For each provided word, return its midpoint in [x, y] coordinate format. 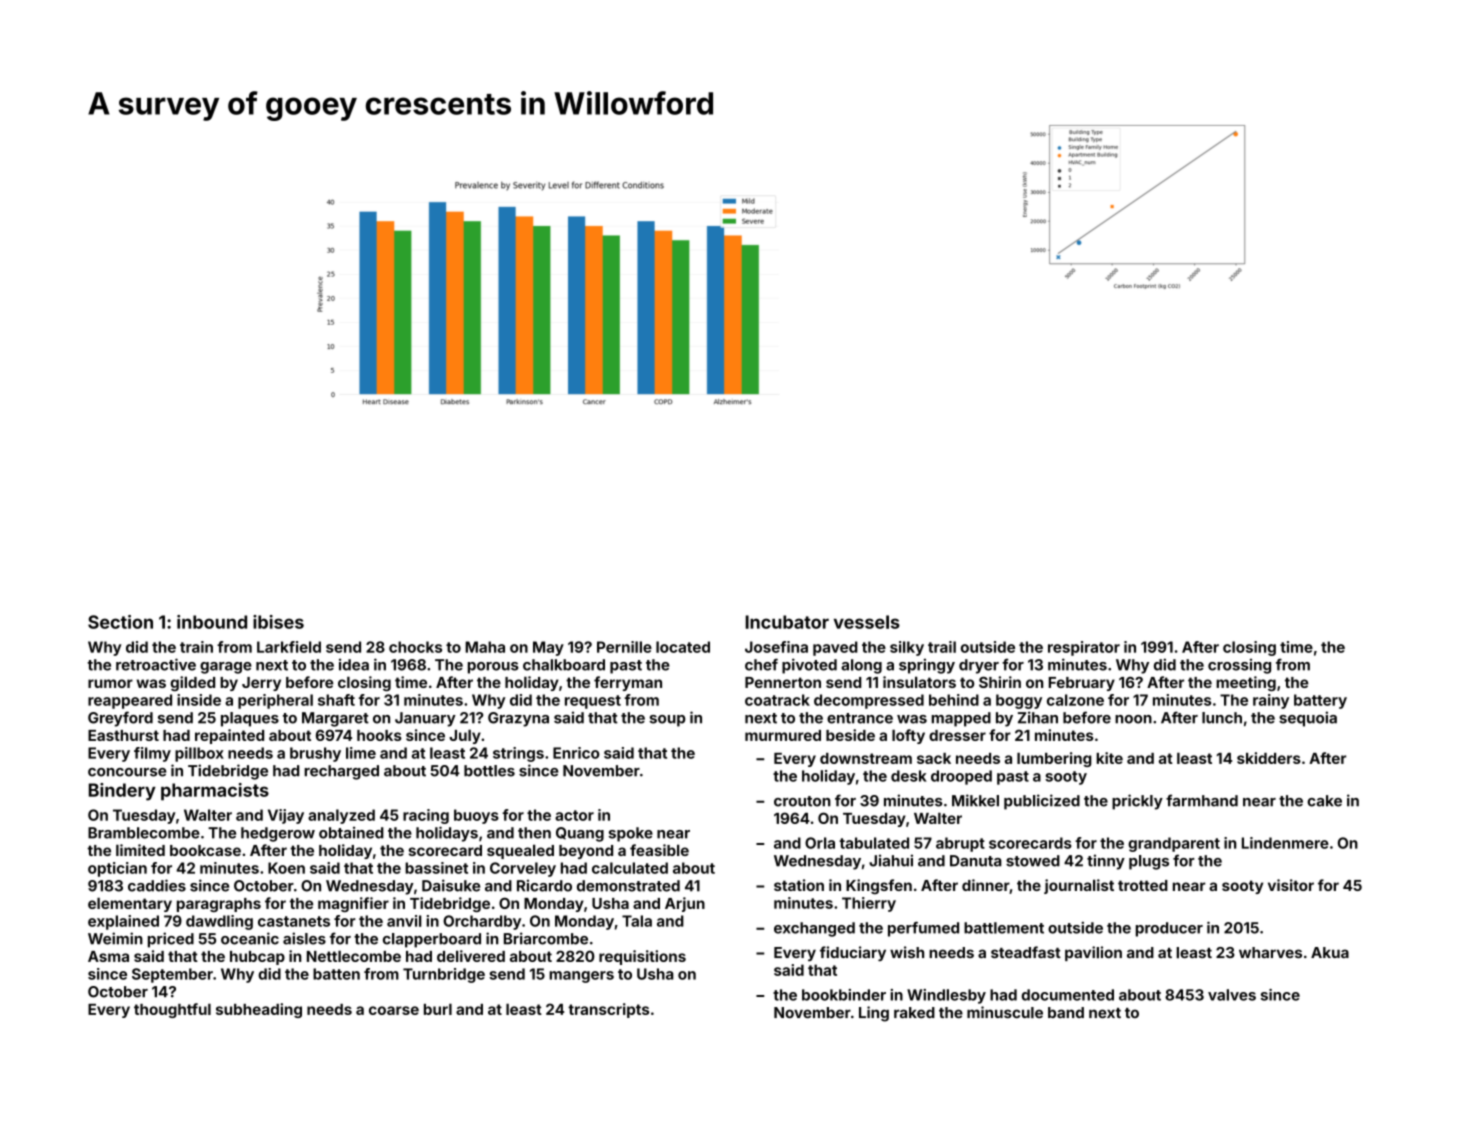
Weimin [115, 938]
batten [336, 974]
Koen [286, 868]
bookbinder [844, 995]
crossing [1239, 666]
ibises [278, 622]
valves [1232, 995]
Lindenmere [1285, 843]
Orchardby [482, 922]
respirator [1084, 648]
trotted [1143, 885]
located [683, 647]
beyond [586, 852]
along [861, 666]
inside [199, 700]
